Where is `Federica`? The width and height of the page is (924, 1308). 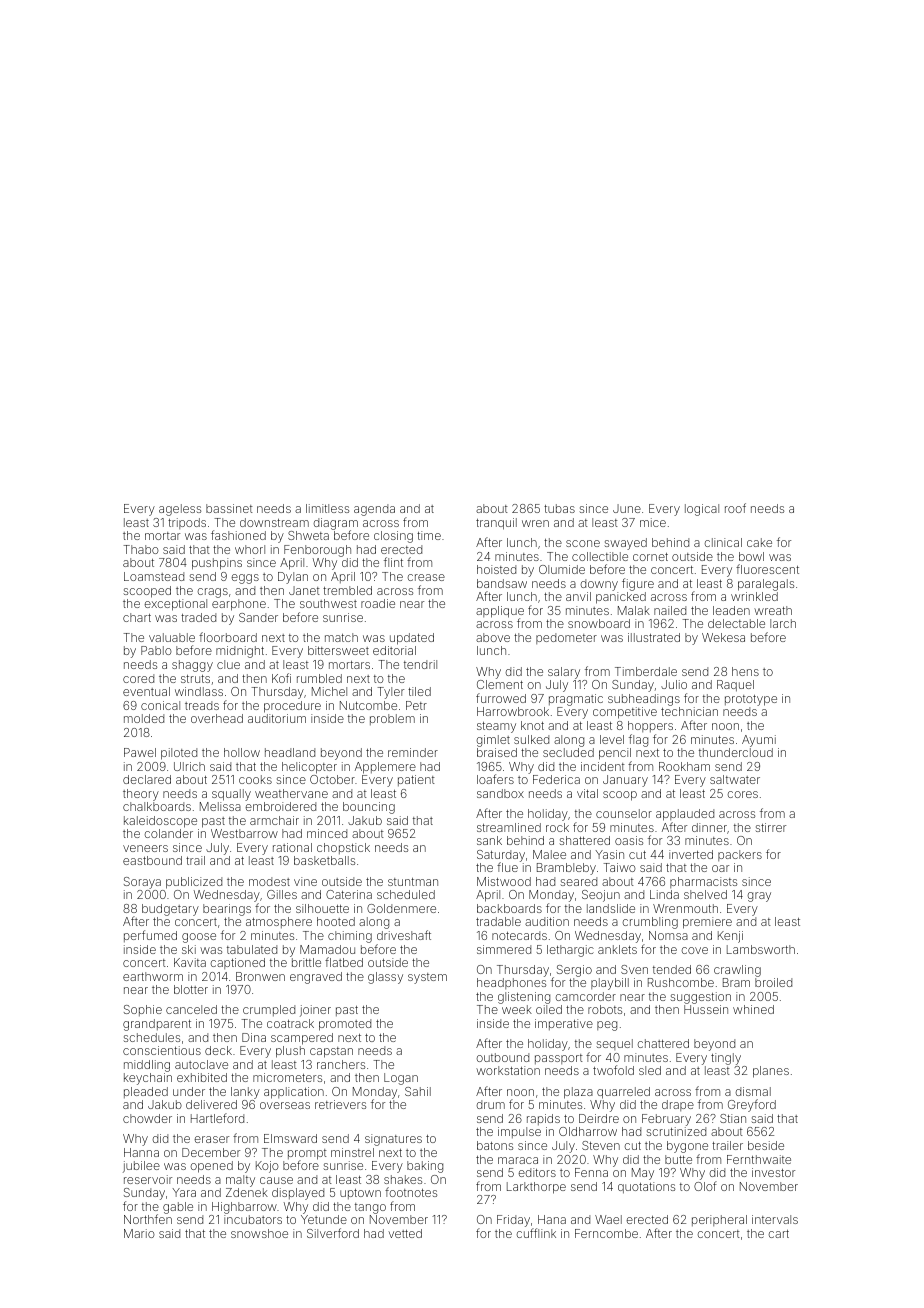
Federica is located at coordinates (556, 779).
